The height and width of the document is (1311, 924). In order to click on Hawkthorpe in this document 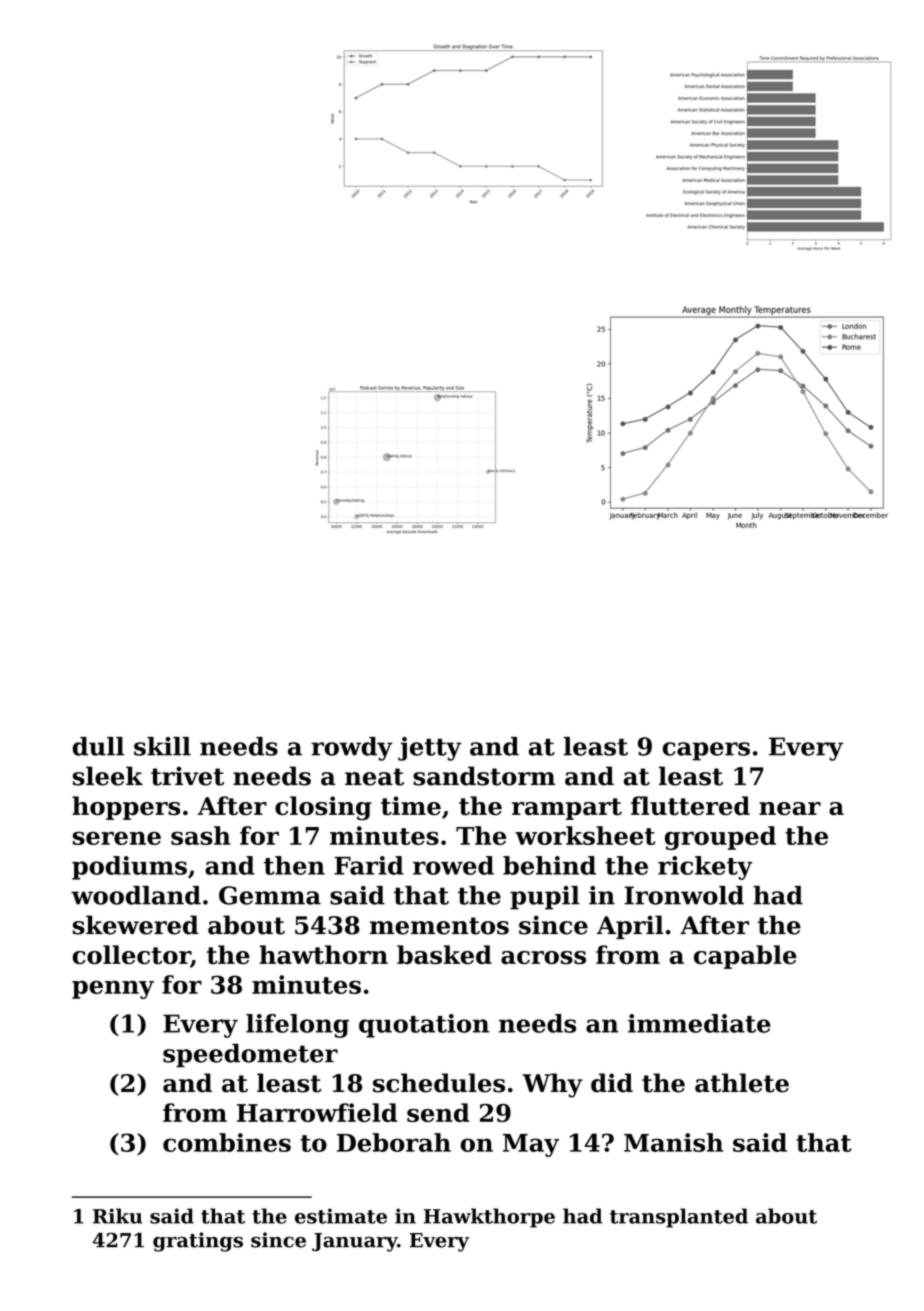, I will do `click(489, 1218)`.
